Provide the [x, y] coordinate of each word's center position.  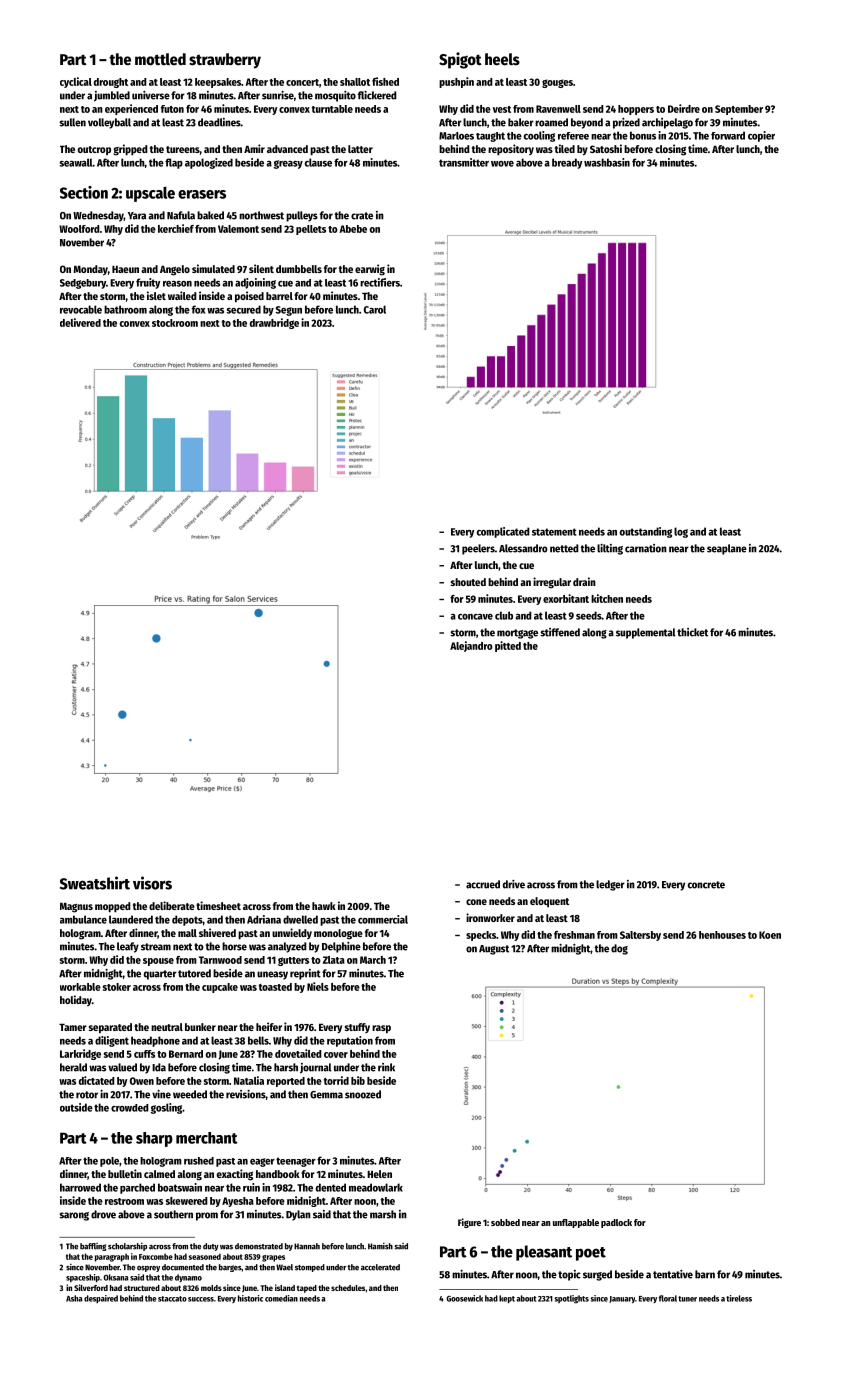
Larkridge [80, 1054]
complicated [503, 532]
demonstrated [259, 1246]
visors [152, 883]
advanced [287, 149]
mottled [160, 59]
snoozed [363, 1094]
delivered [80, 322]
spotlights [571, 1299]
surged [597, 1275]
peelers [478, 549]
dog [619, 949]
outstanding [646, 532]
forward [728, 135]
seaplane [727, 549]
